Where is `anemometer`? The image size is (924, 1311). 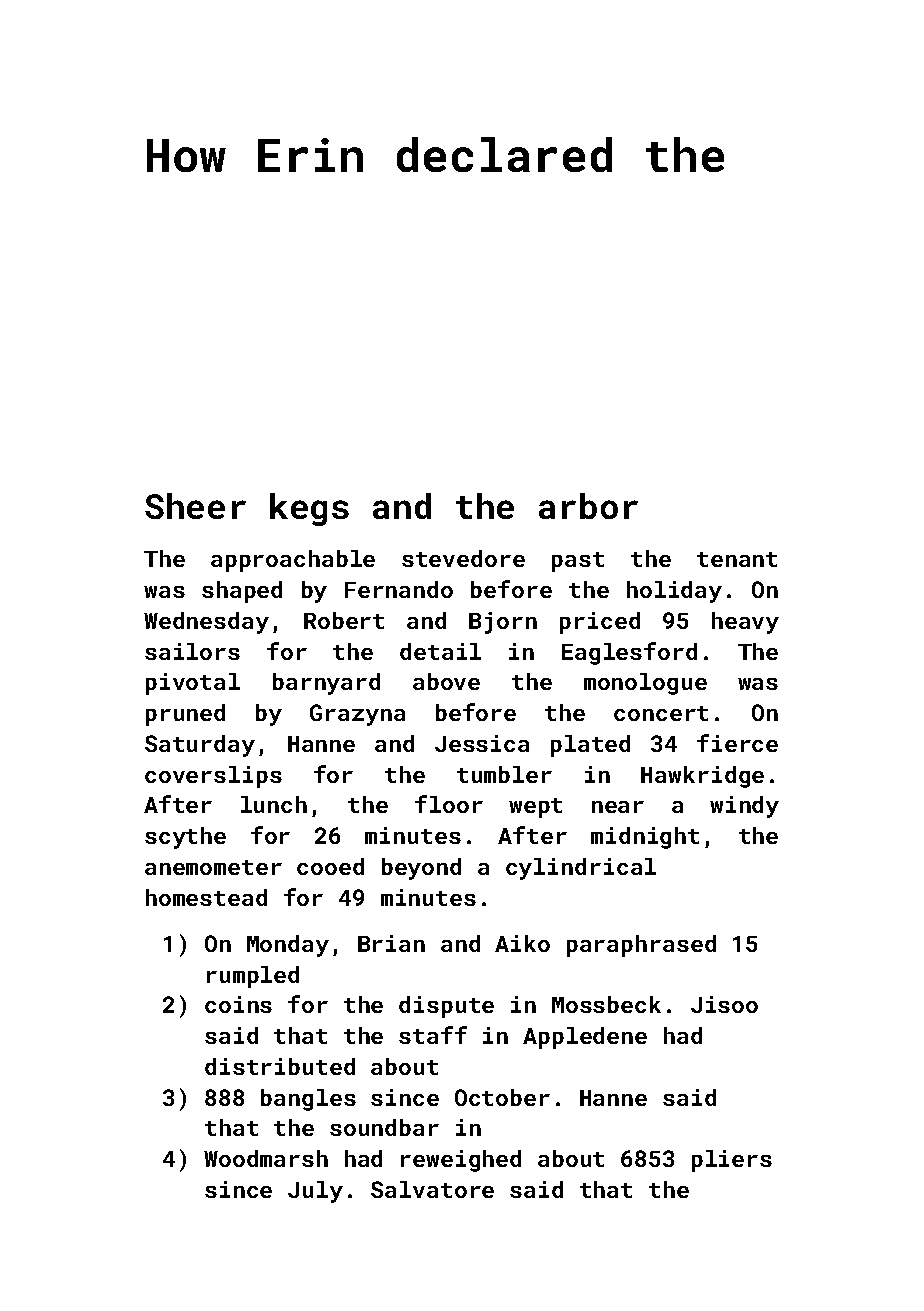
anemometer is located at coordinates (213, 867).
